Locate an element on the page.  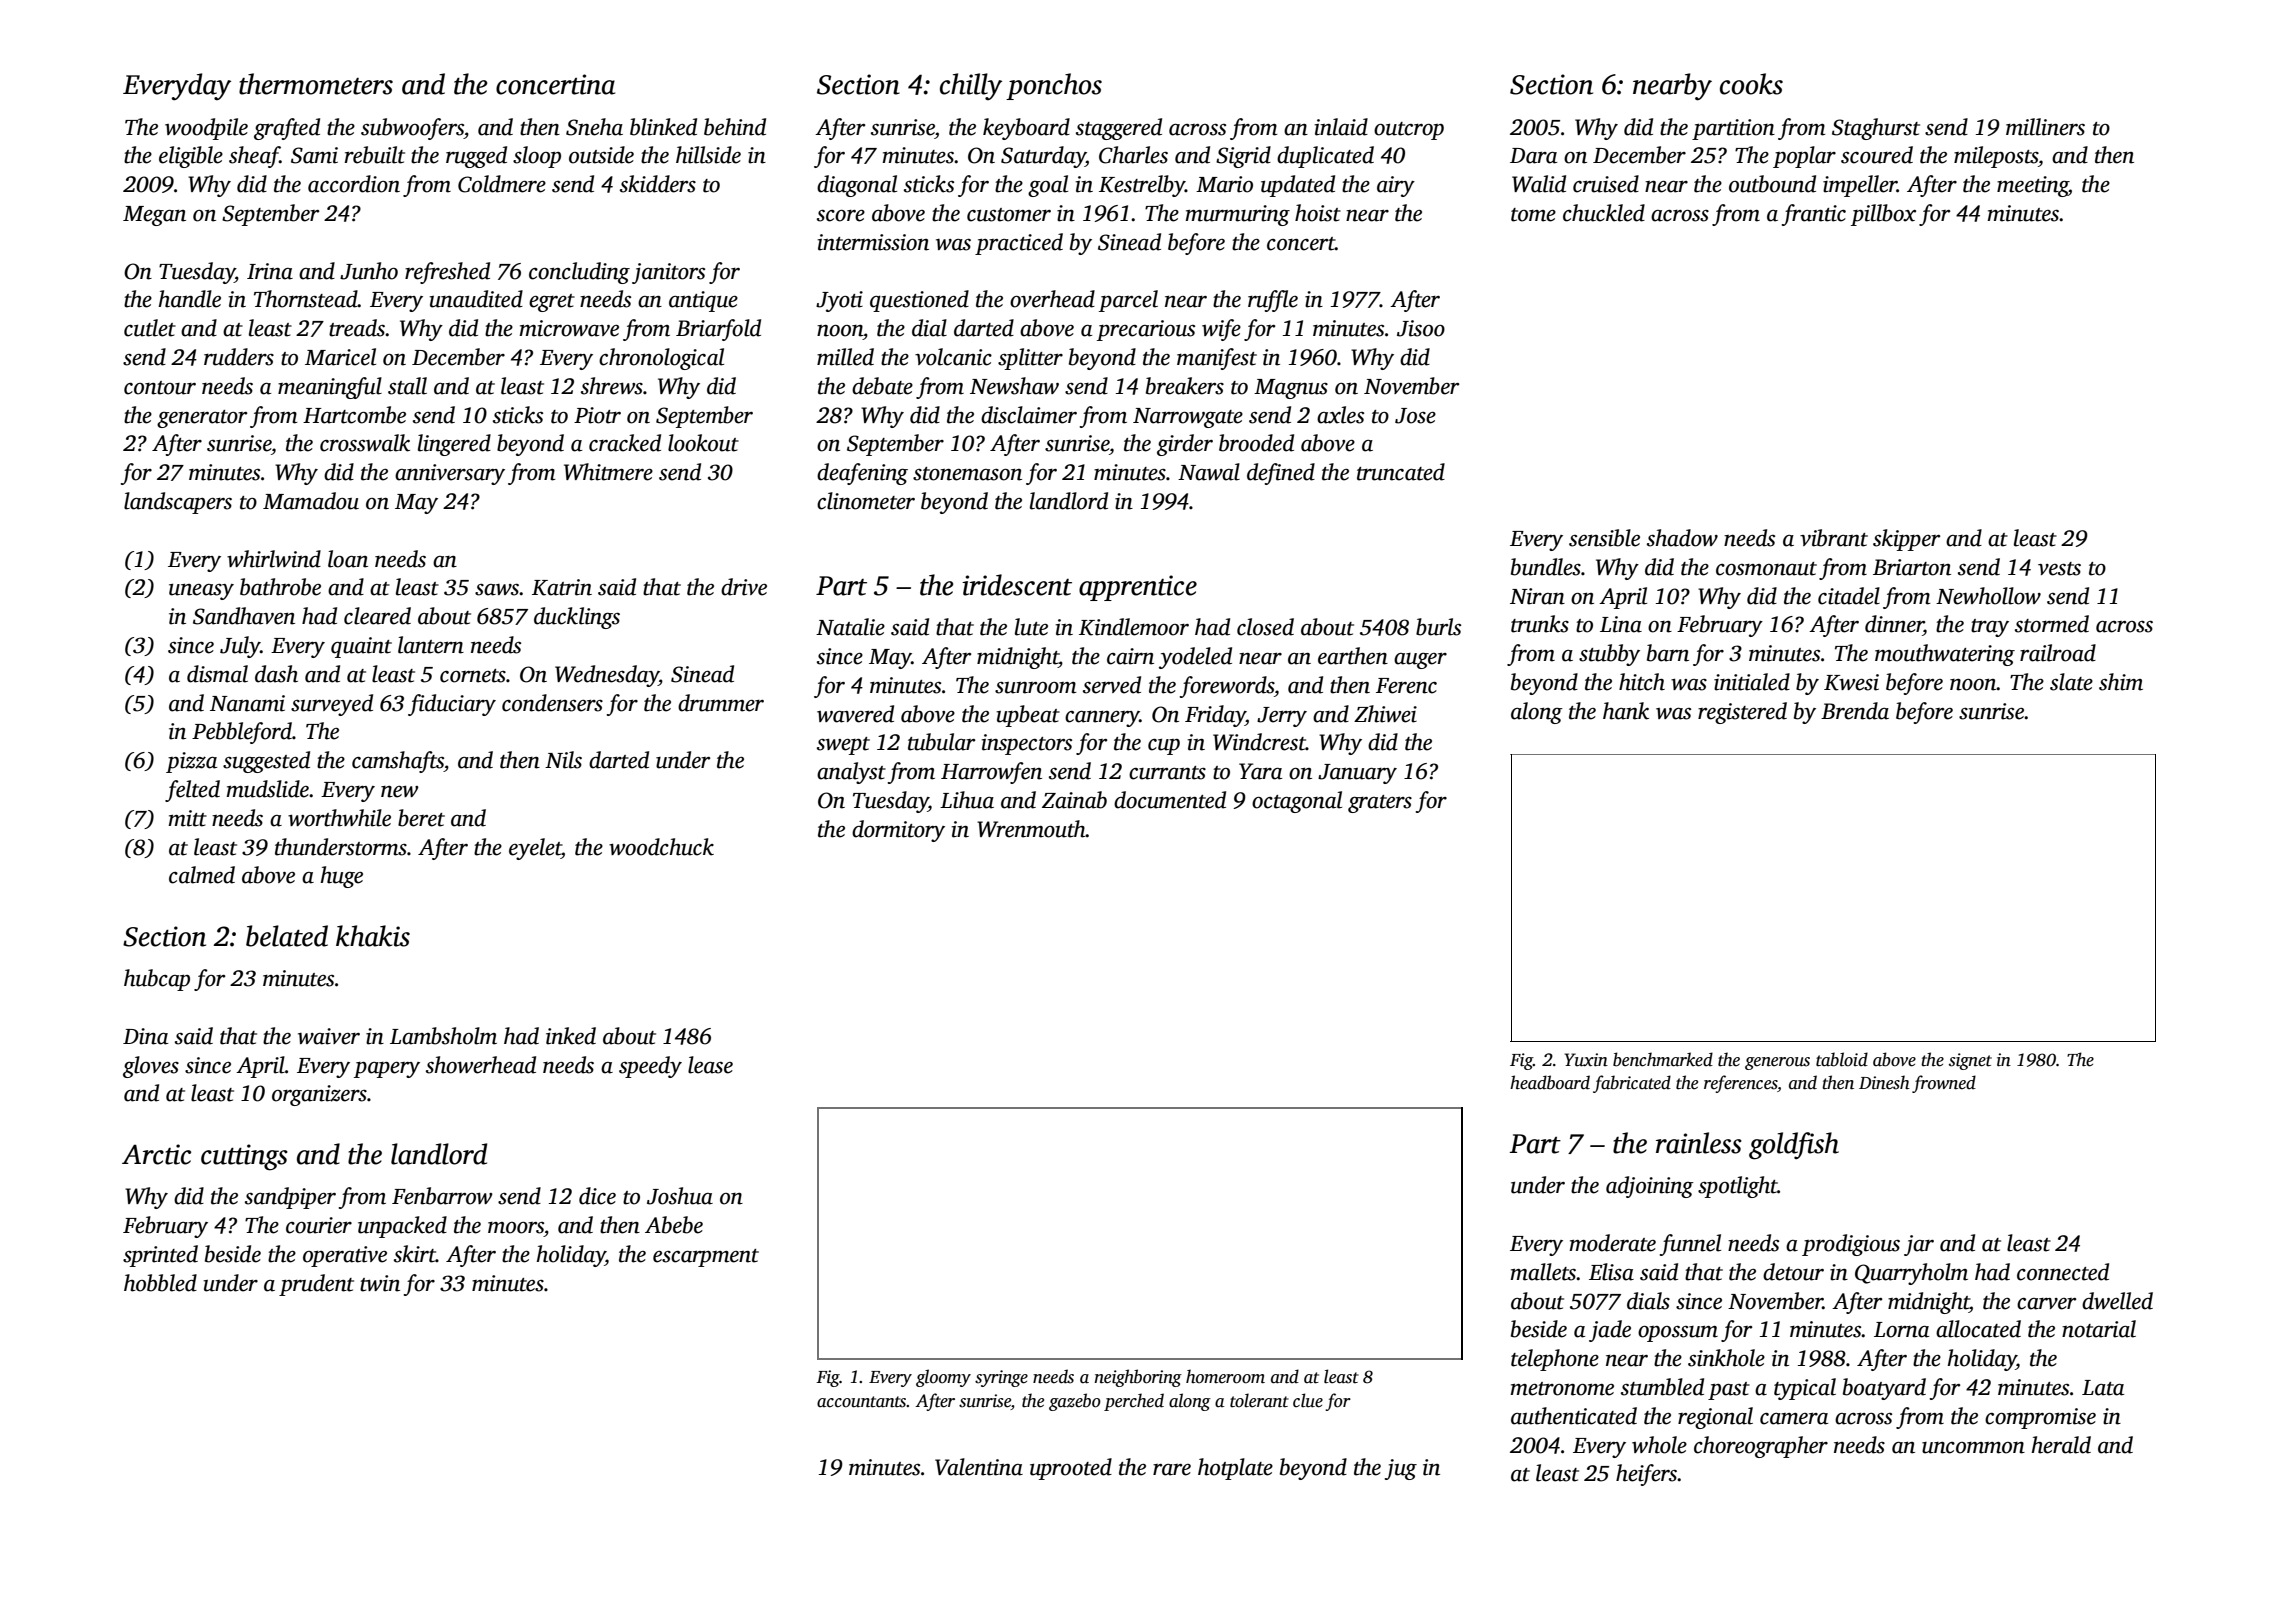
Jose is located at coordinates (1415, 416).
